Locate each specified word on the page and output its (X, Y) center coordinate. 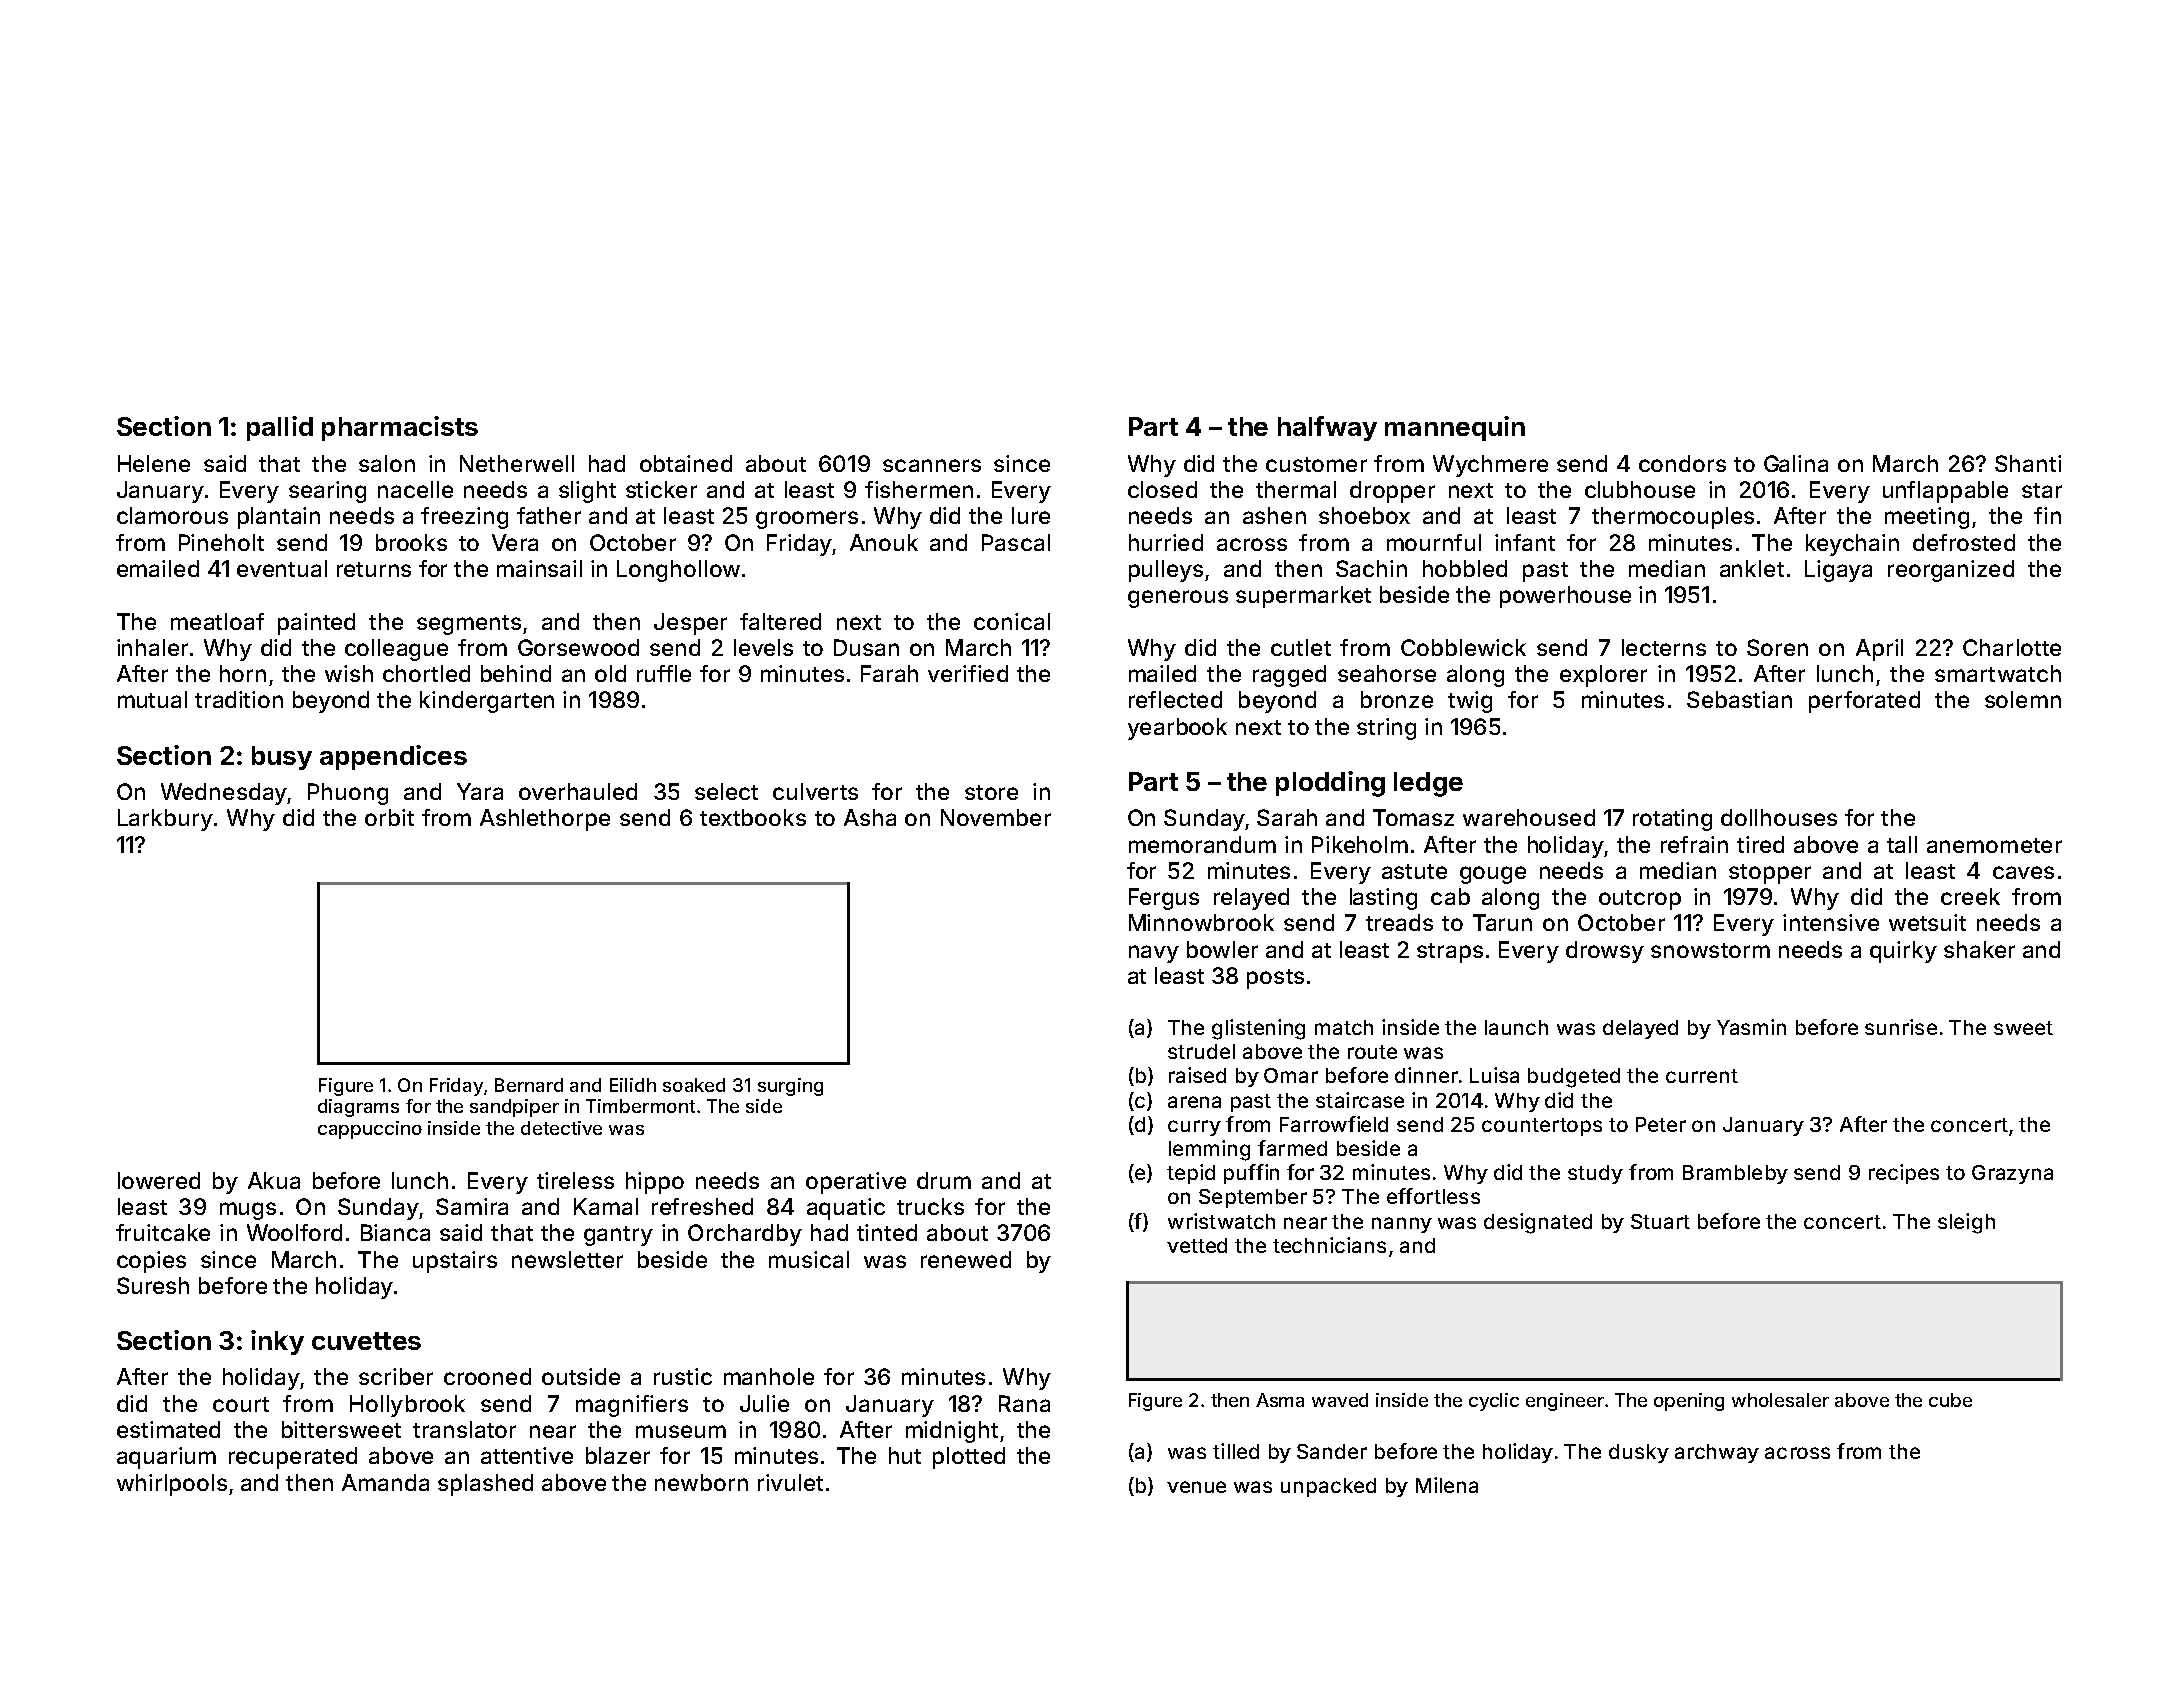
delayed (1640, 1029)
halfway (1327, 428)
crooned (487, 1376)
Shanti (2028, 463)
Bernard (529, 1085)
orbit (389, 817)
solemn (2023, 699)
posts (1275, 979)
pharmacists (400, 428)
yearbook (1177, 729)
